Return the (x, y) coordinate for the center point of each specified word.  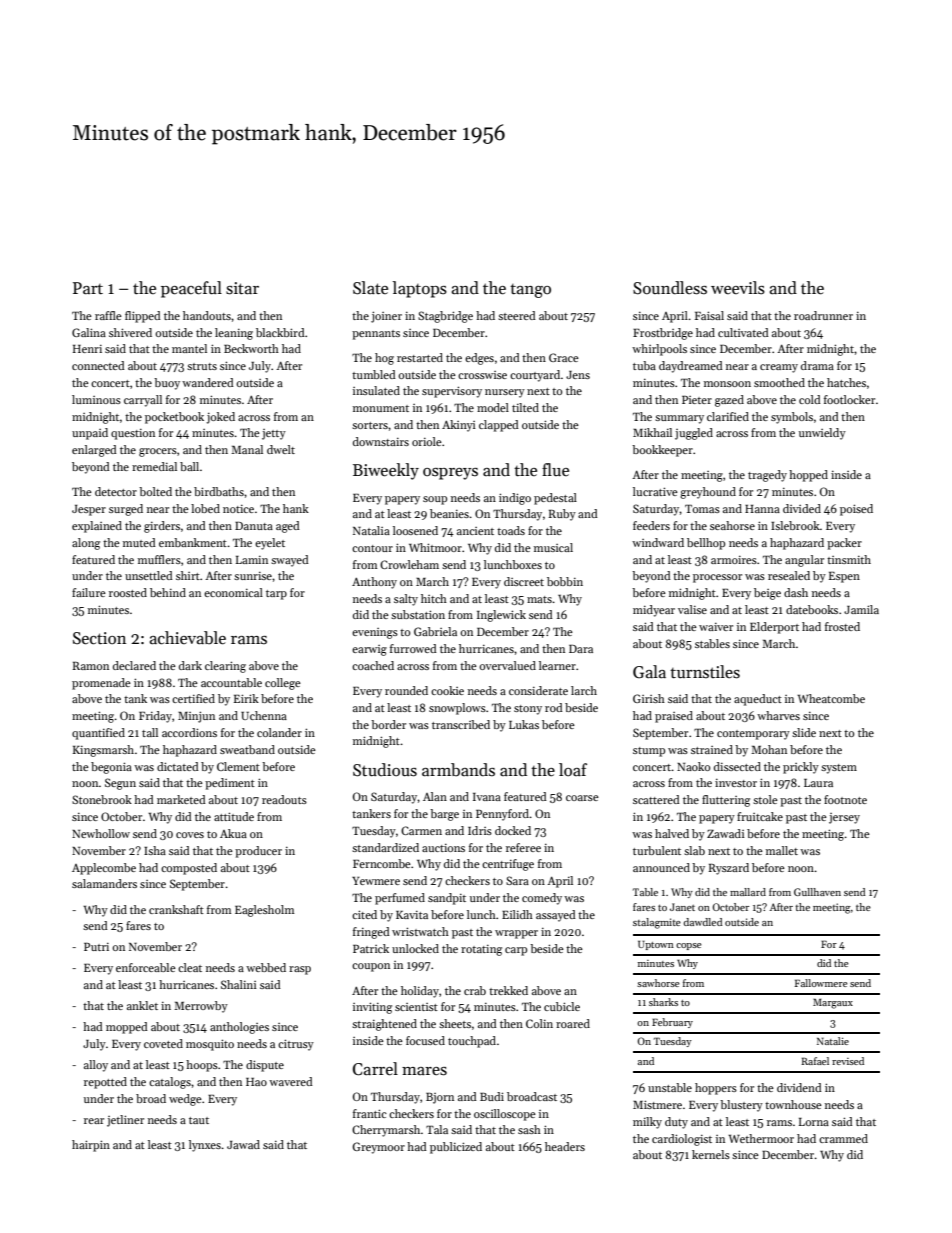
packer (844, 544)
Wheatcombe (831, 698)
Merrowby (201, 1007)
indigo (515, 499)
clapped (499, 426)
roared (573, 1023)
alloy (96, 1066)
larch (584, 690)
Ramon (91, 666)
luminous (96, 399)
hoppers (716, 1089)
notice (238, 509)
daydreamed (691, 367)
